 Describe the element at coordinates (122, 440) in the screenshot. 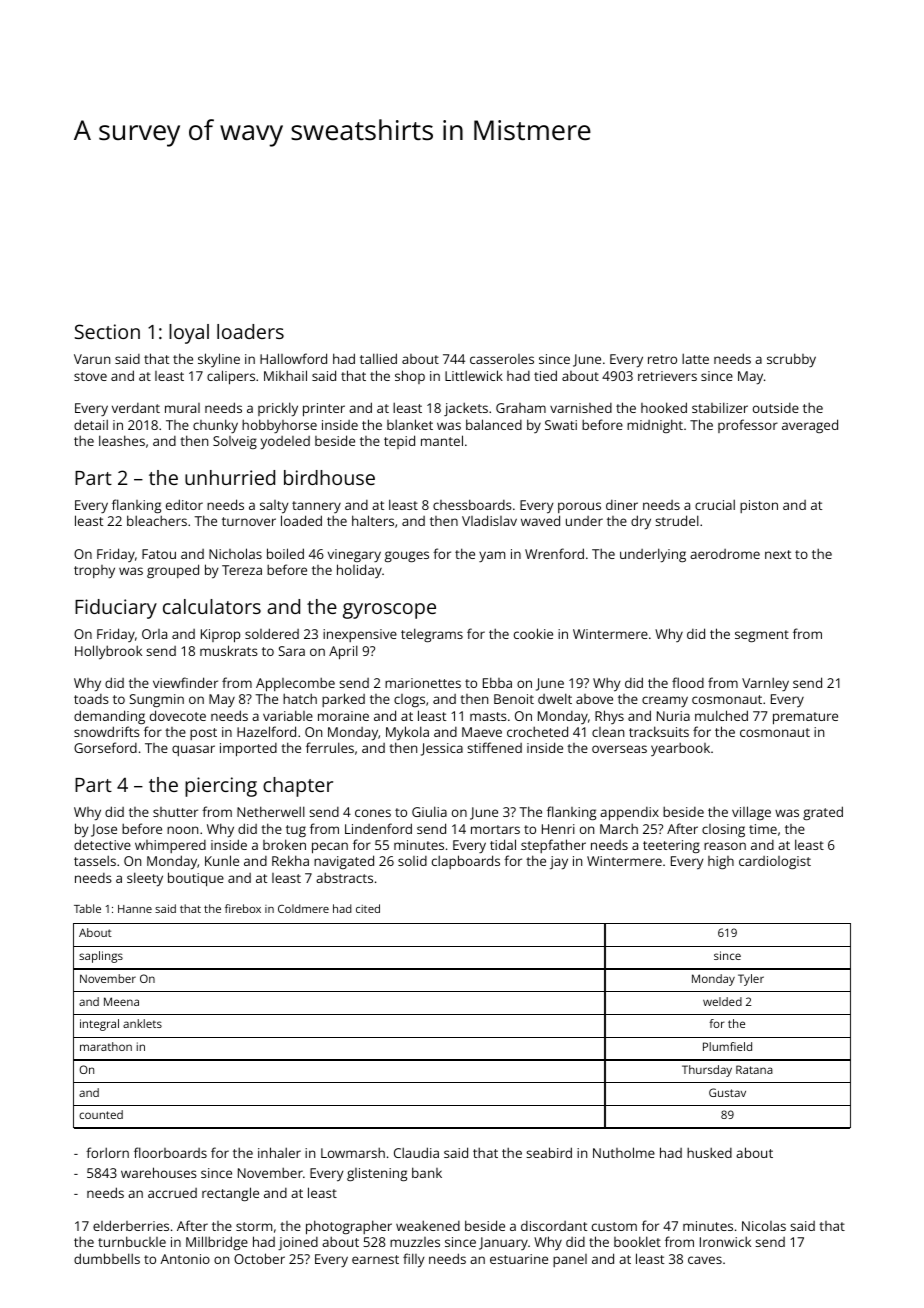

I see `leashes` at that location.
